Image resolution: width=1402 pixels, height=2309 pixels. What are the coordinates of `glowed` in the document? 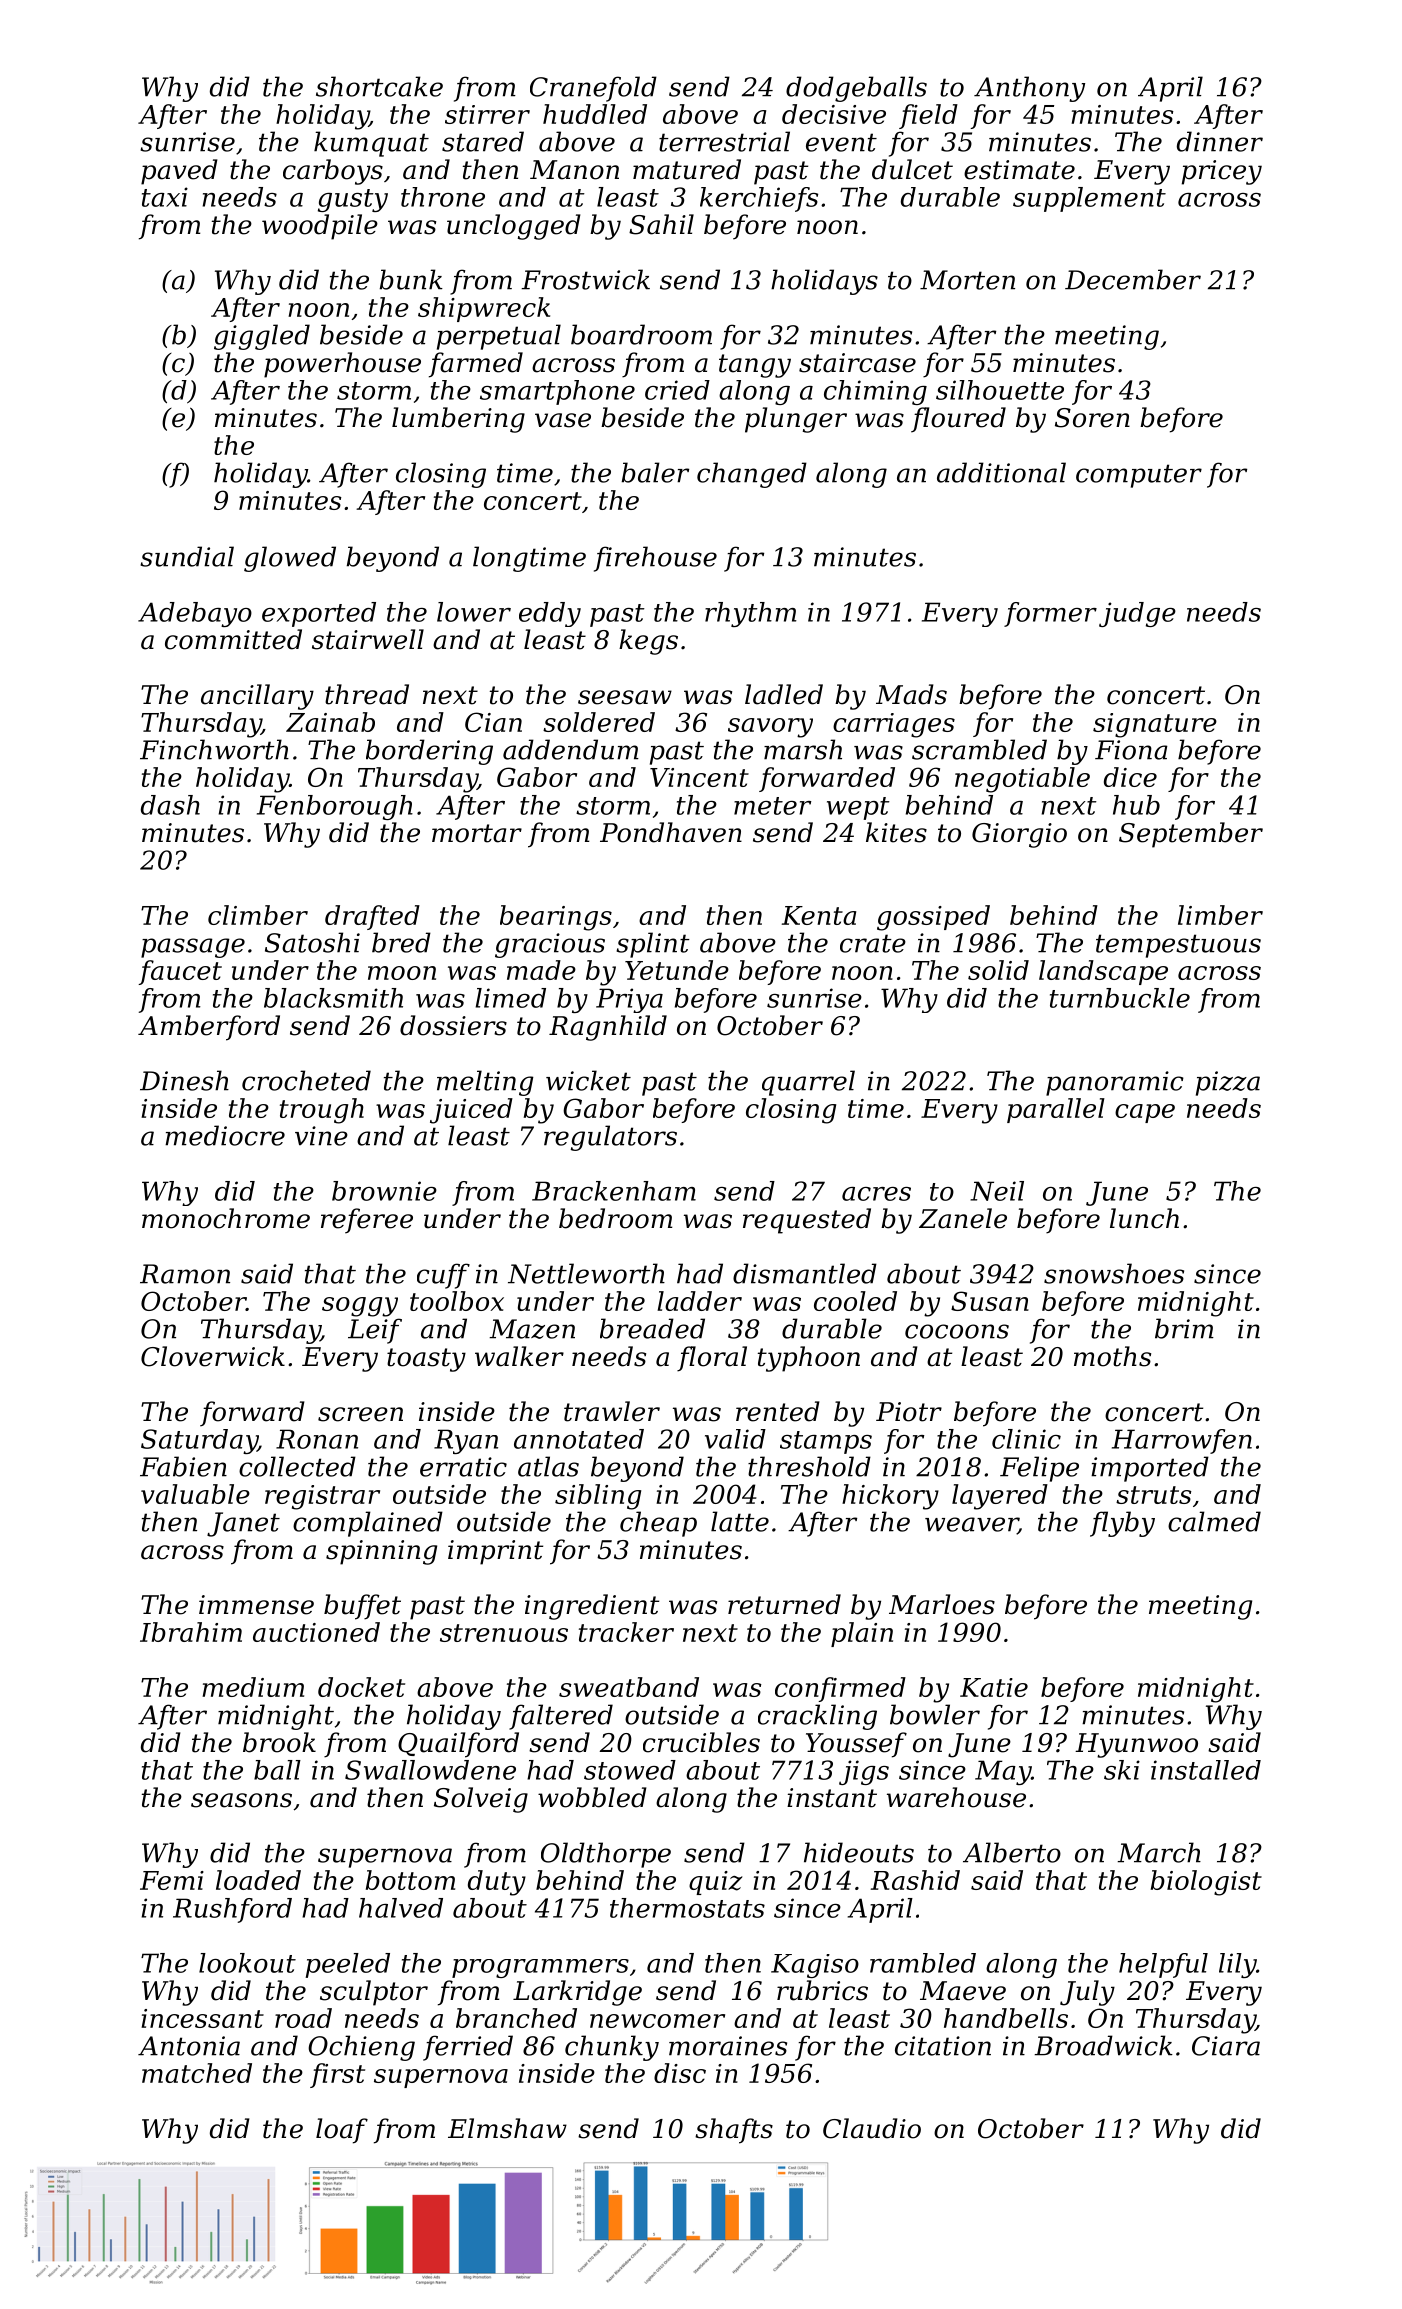 It's located at (290, 559).
